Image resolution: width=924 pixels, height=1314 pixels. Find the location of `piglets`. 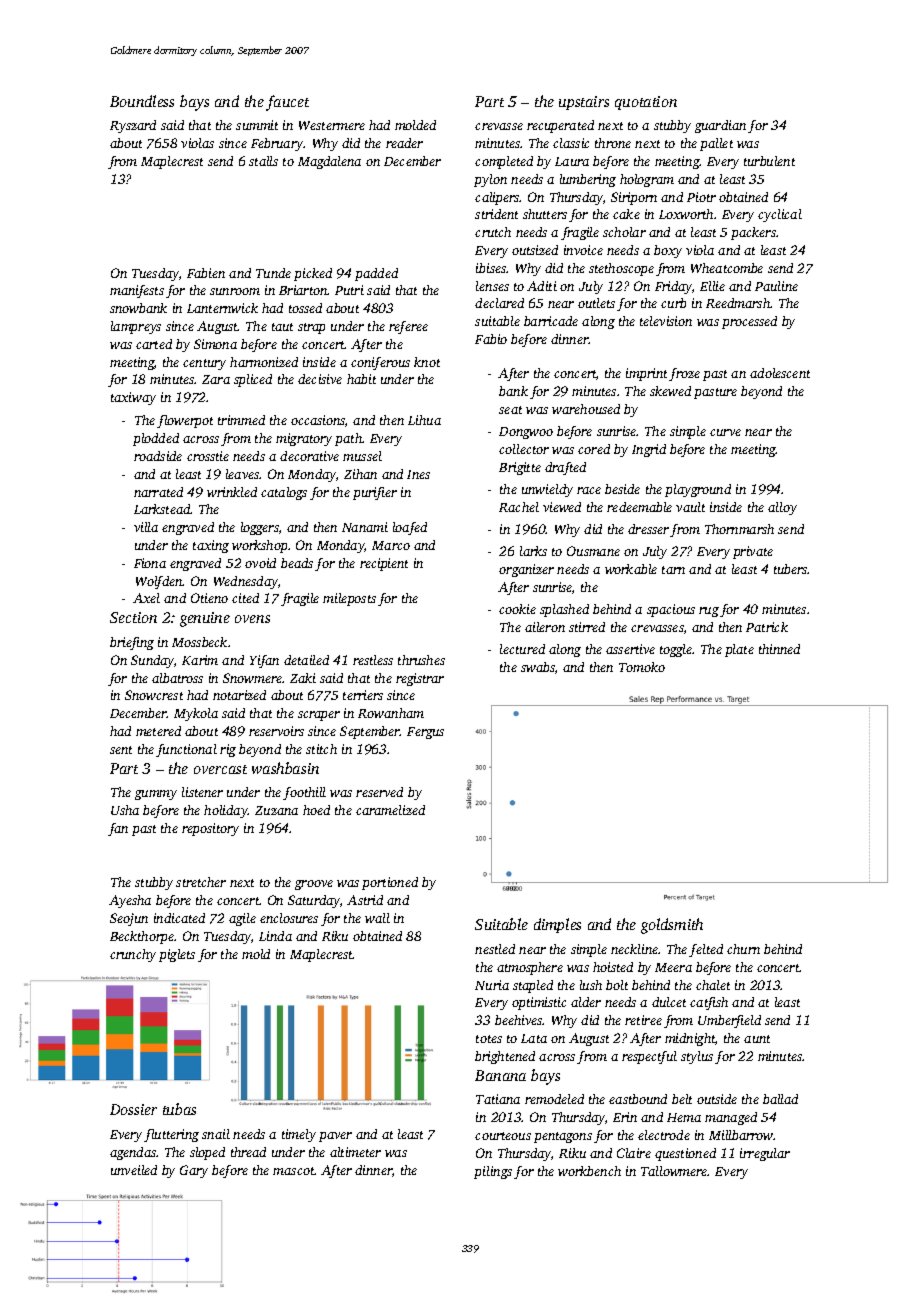

piglets is located at coordinates (177, 955).
